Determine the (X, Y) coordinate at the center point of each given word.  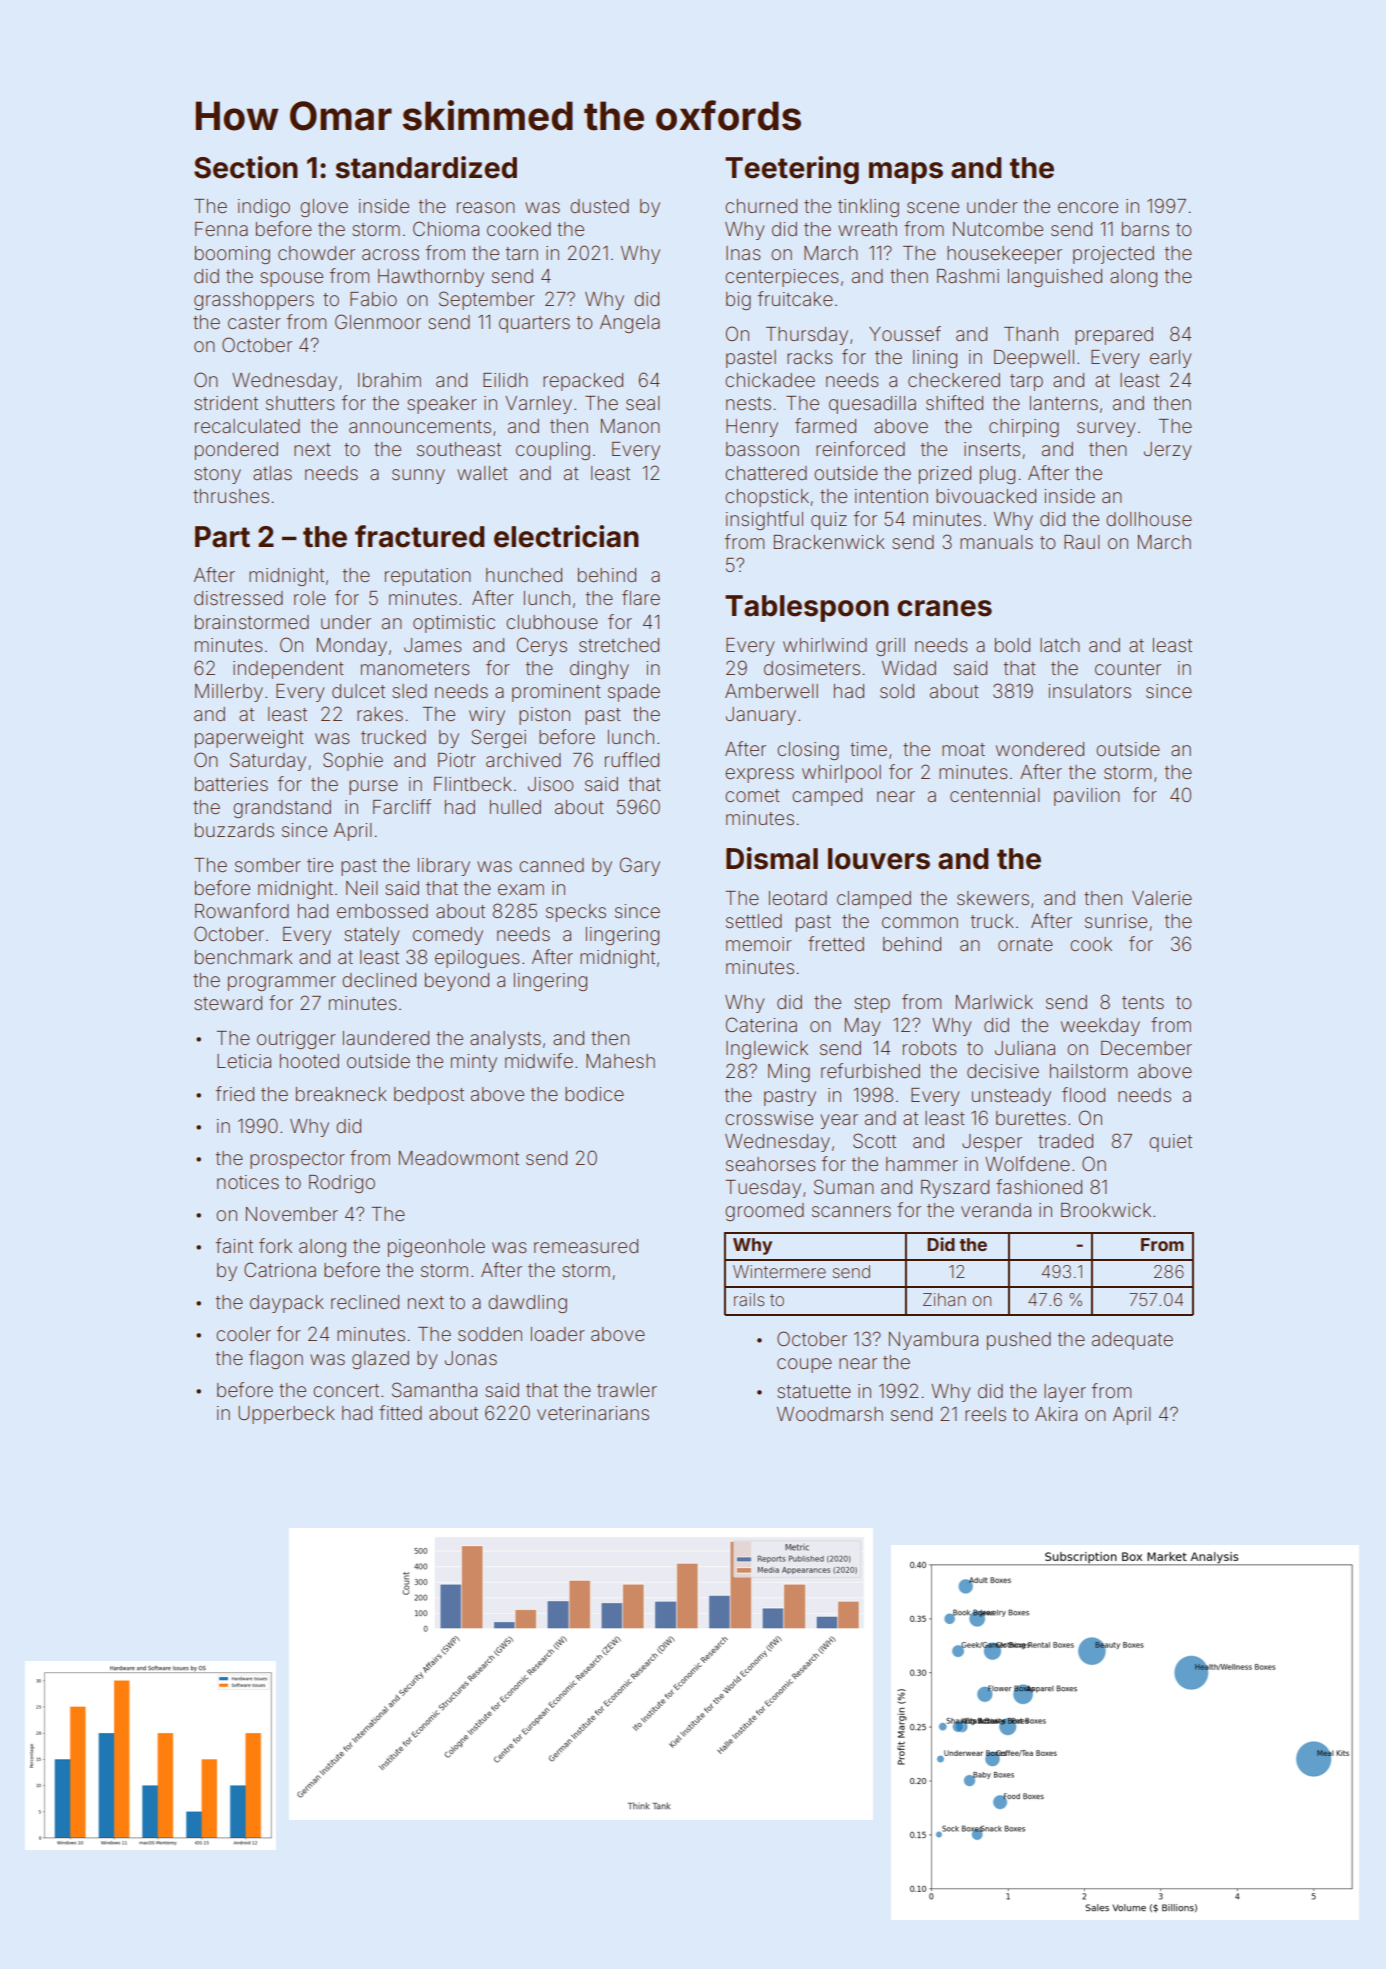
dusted (599, 206)
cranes (944, 608)
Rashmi (968, 276)
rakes (380, 714)
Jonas (471, 1358)
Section (246, 167)
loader (558, 1334)
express (759, 775)
